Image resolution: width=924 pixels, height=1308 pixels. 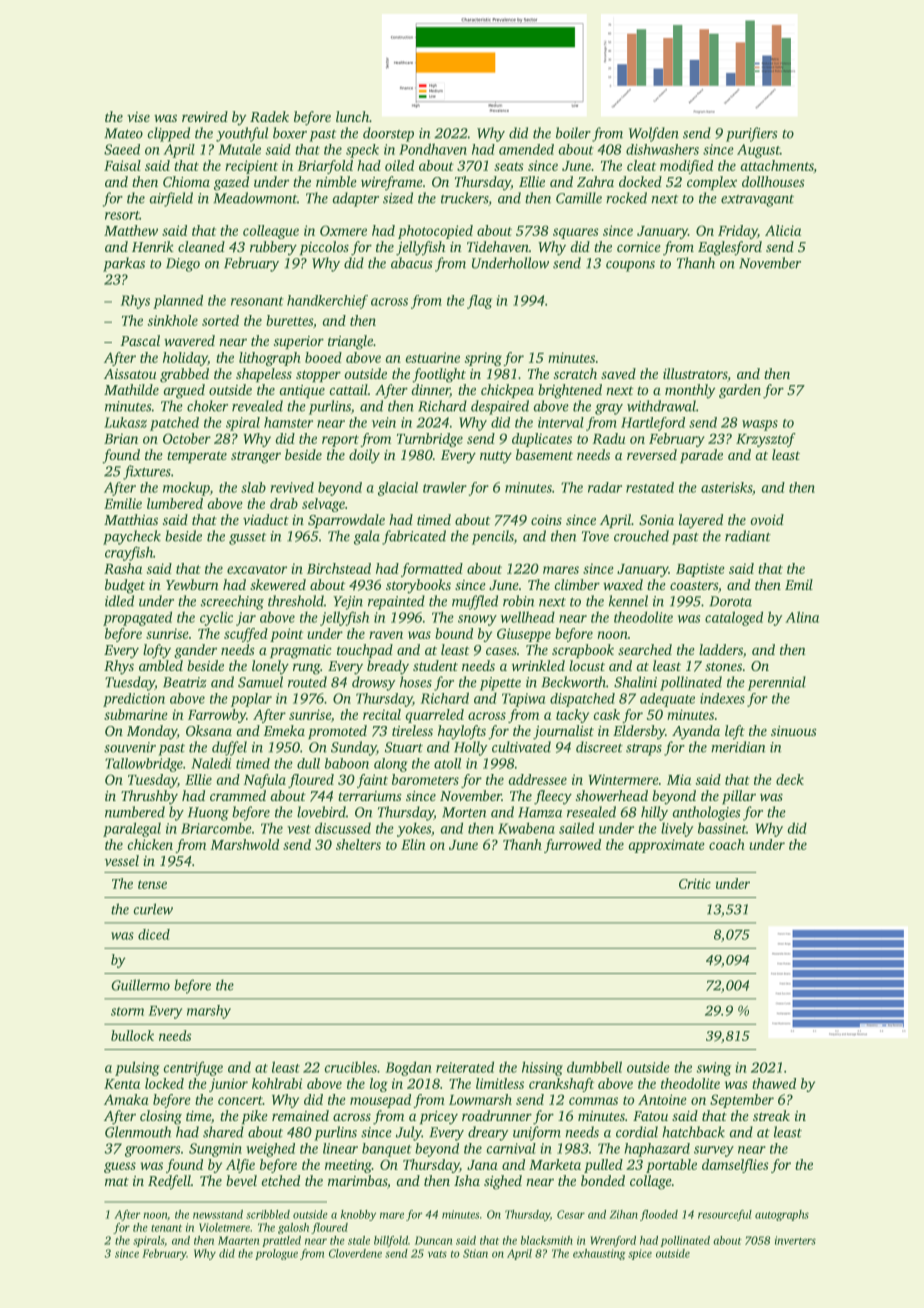 What do you see at coordinates (727, 844) in the page?
I see `coach` at bounding box center [727, 844].
